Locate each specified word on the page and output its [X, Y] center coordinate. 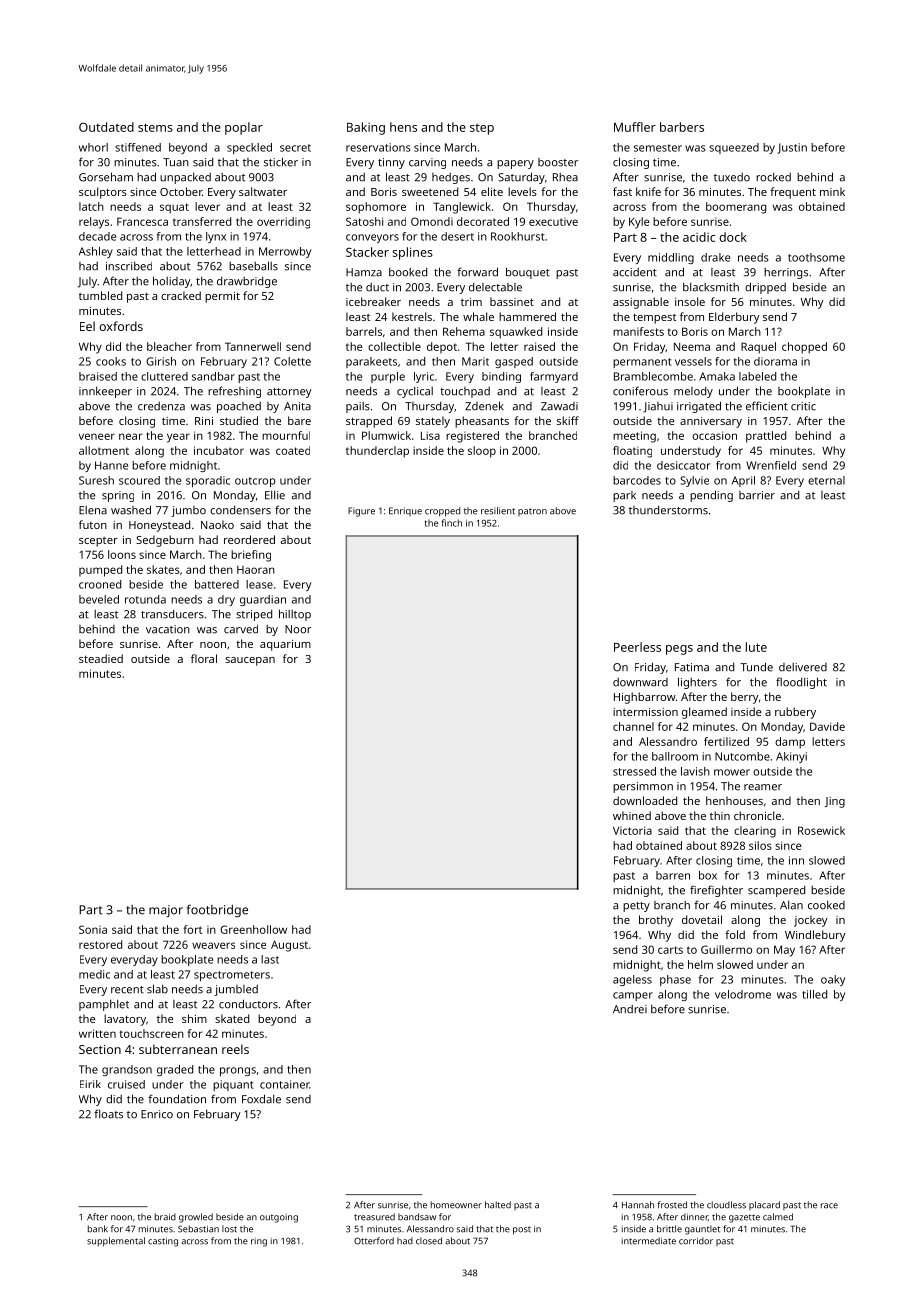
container [285, 1084]
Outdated [106, 127]
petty [636, 907]
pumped [100, 571]
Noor [298, 629]
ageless [632, 980]
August [289, 946]
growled [196, 1218]
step [482, 129]
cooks [111, 361]
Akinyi [791, 757]
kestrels [412, 316]
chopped [804, 348]
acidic [699, 237]
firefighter [716, 891]
